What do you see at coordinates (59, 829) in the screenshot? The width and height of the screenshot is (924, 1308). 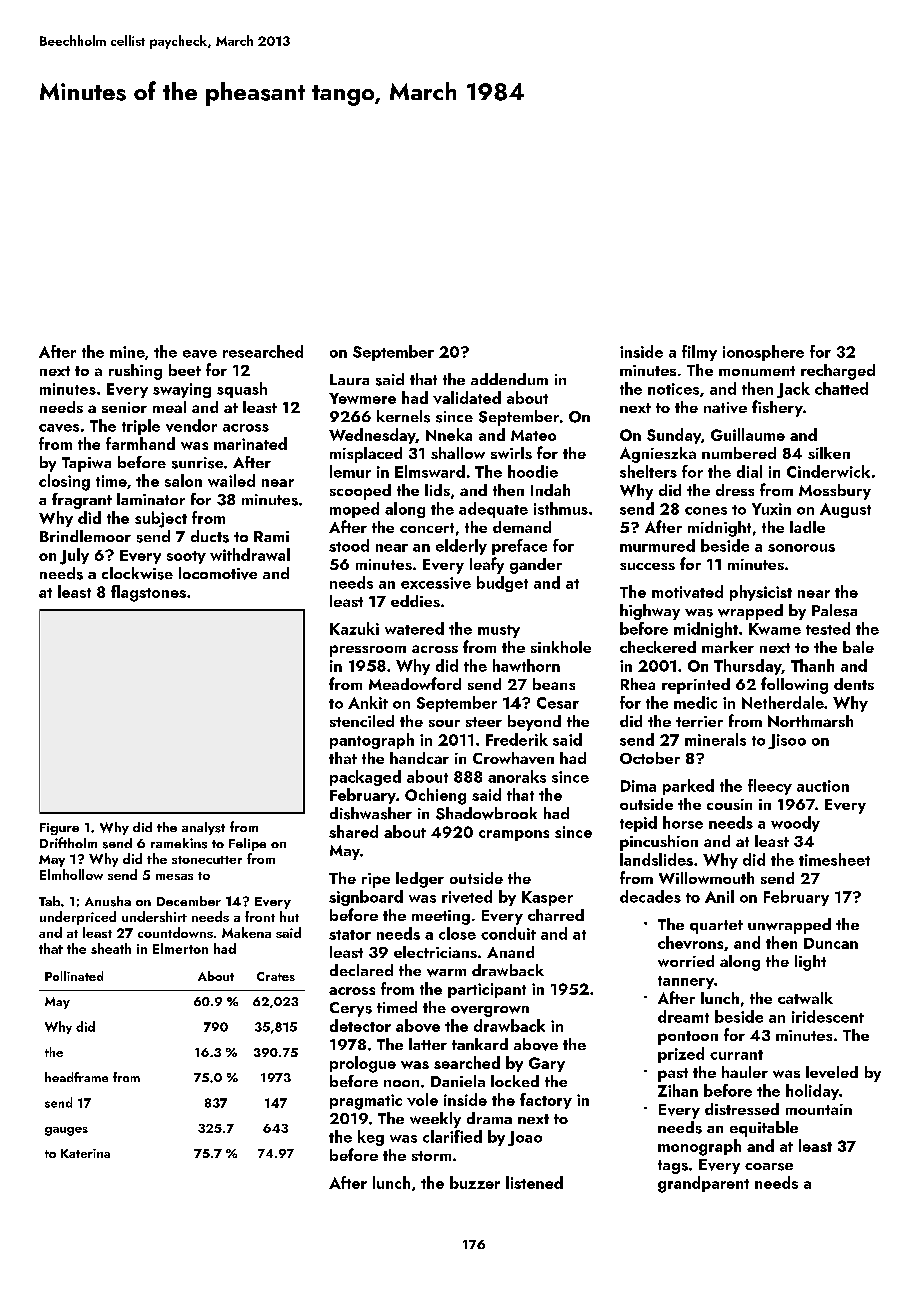 I see `Figure` at bounding box center [59, 829].
